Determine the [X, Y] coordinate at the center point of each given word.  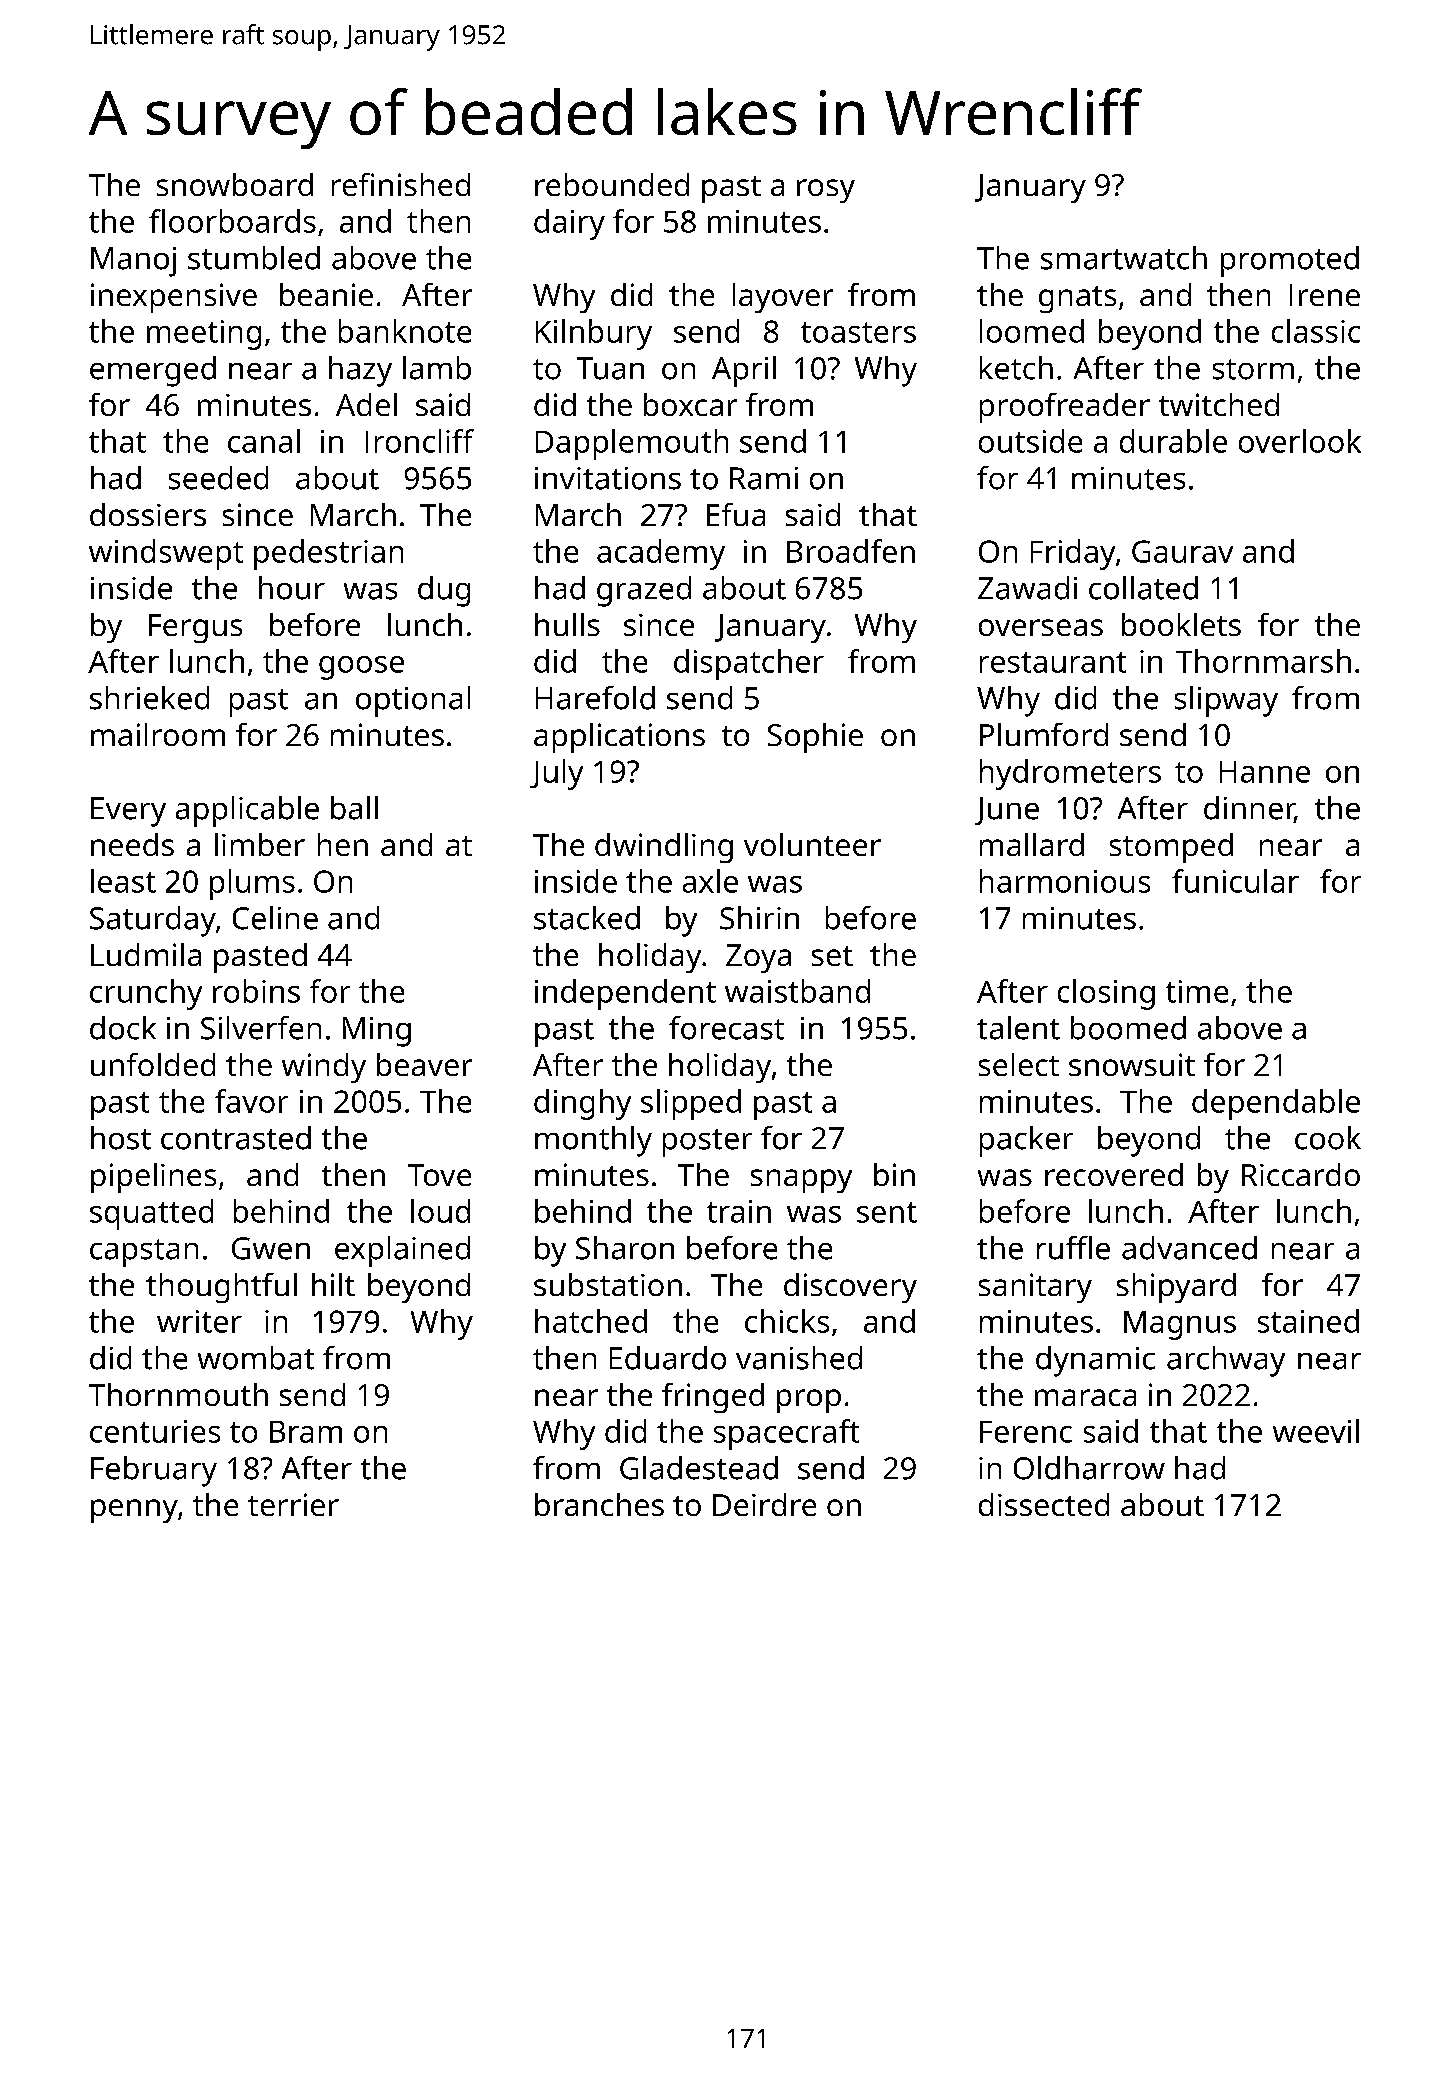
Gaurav [1182, 551]
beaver [424, 1064]
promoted [1290, 261]
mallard [1032, 844]
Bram [306, 1432]
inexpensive [174, 298]
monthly [593, 1141]
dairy [569, 224]
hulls [567, 624]
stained [1308, 1321]
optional [413, 701]
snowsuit [1132, 1064]
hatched [591, 1321]
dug [444, 591]
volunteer [812, 844]
